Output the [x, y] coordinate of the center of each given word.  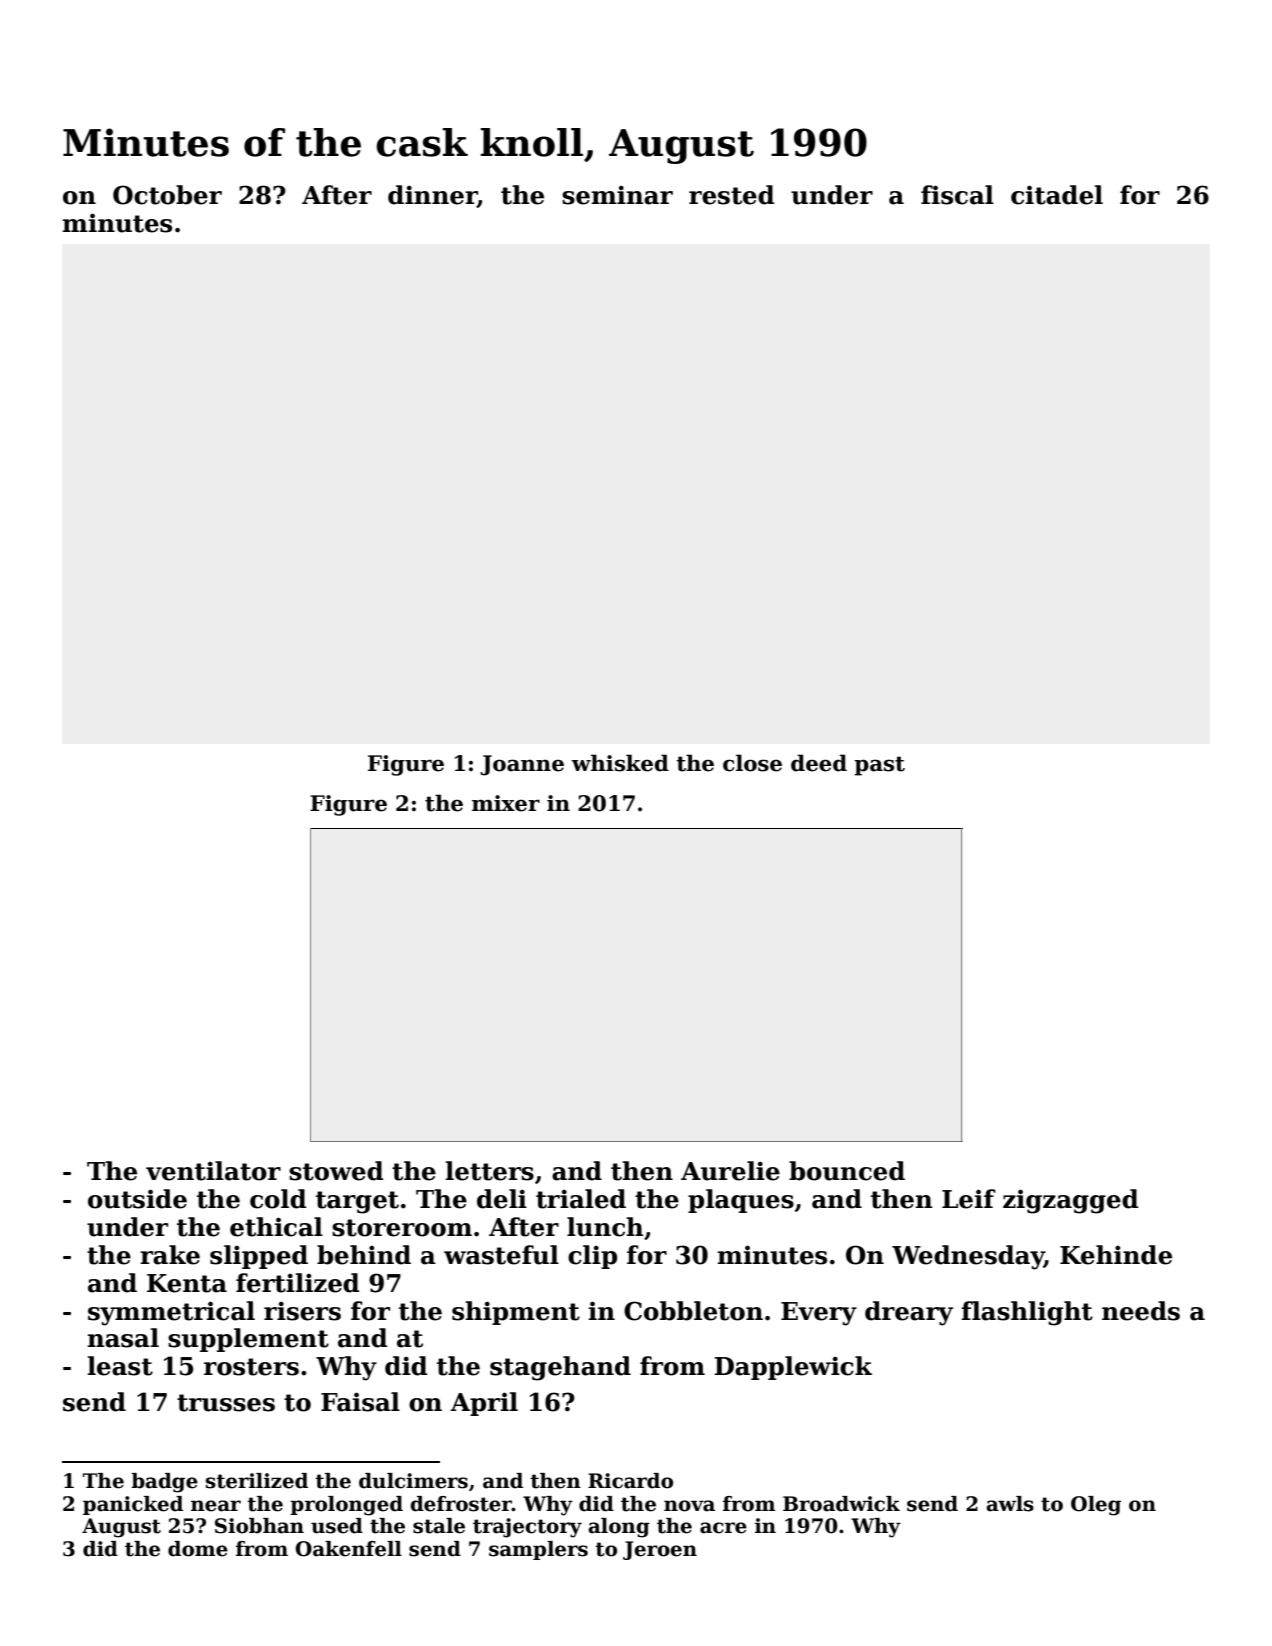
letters [489, 1171]
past [879, 766]
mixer [506, 803]
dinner [432, 196]
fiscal [957, 195]
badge [164, 1483]
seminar [617, 195]
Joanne [522, 765]
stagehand [560, 1368]
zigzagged [1071, 1201]
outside [137, 1199]
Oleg [1096, 1506]
